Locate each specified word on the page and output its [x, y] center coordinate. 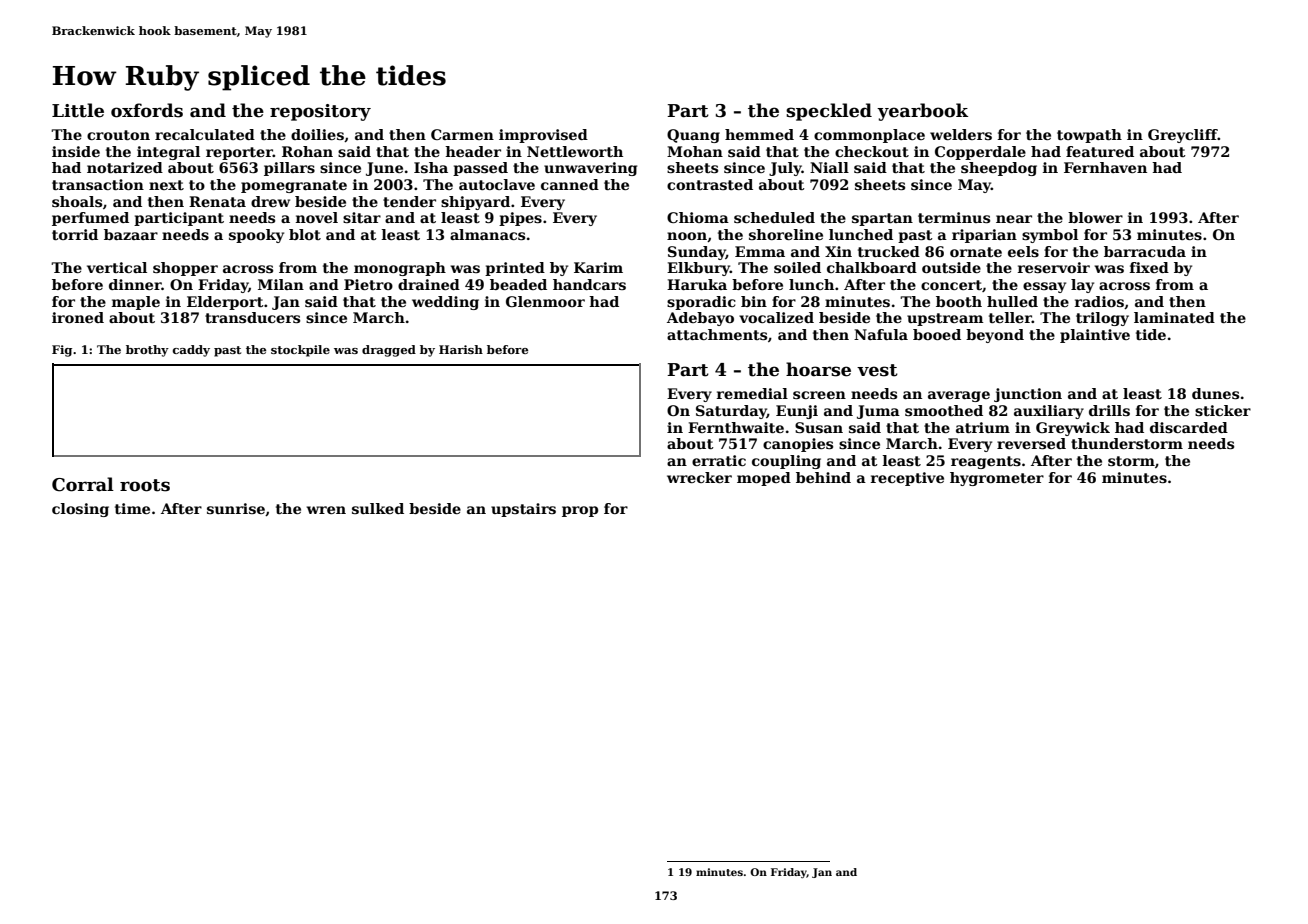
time [132, 508]
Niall [829, 167]
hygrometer [997, 479]
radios [1099, 301]
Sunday [697, 253]
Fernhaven [1105, 167]
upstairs [523, 510]
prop [580, 511]
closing [80, 510]
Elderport [225, 303]
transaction [98, 184]
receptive [907, 479]
